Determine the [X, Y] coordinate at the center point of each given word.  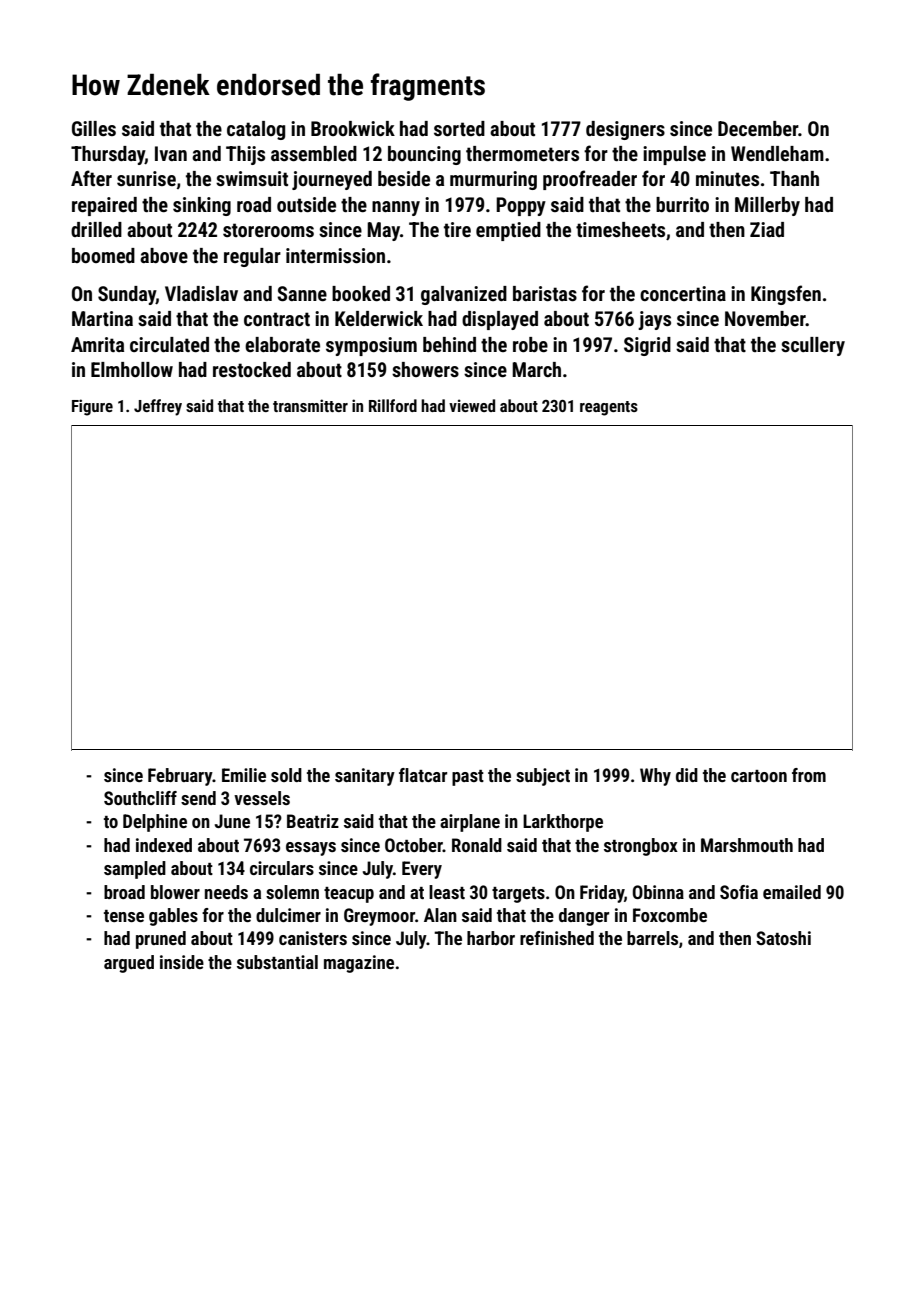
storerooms [268, 230]
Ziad [767, 229]
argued [129, 964]
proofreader [590, 180]
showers [425, 369]
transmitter [310, 405]
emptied [508, 231]
